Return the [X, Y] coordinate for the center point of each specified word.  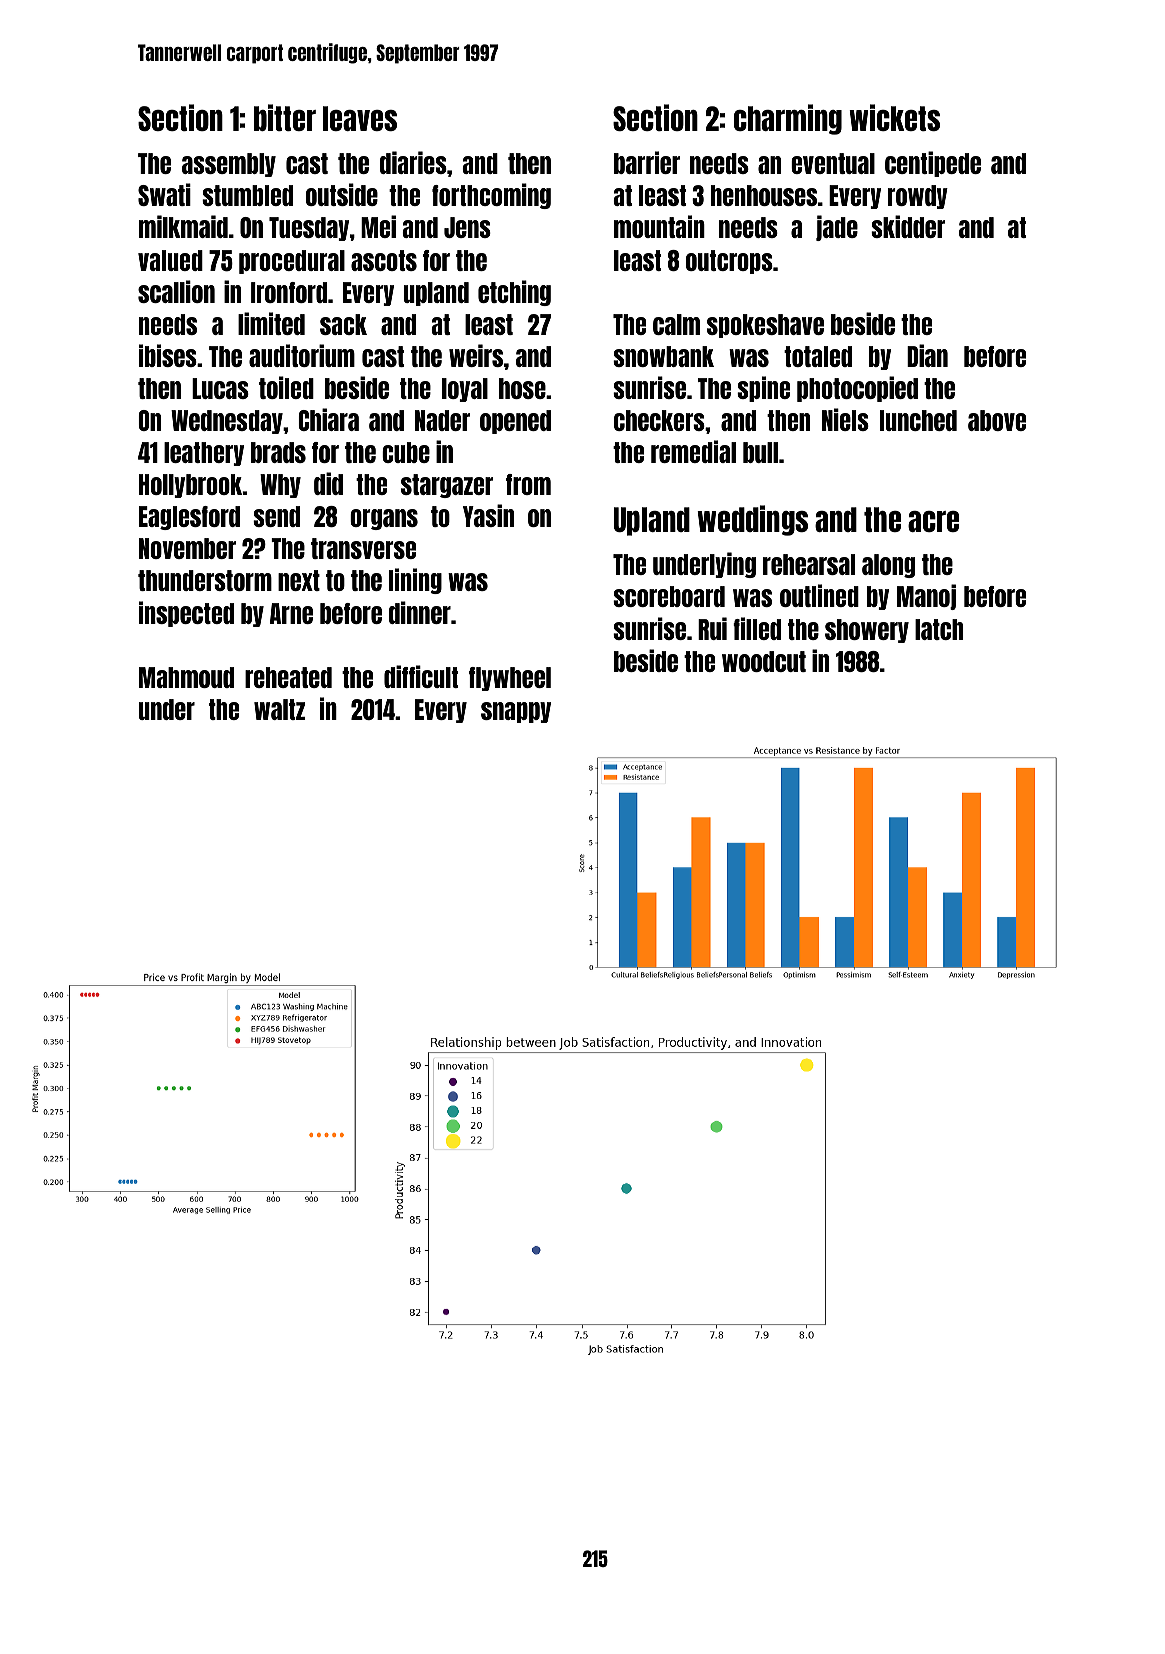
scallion [176, 291]
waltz [279, 709]
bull [760, 452]
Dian [927, 355]
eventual [833, 163]
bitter [285, 117]
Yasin [488, 515]
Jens [467, 227]
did [328, 483]
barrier [647, 162]
